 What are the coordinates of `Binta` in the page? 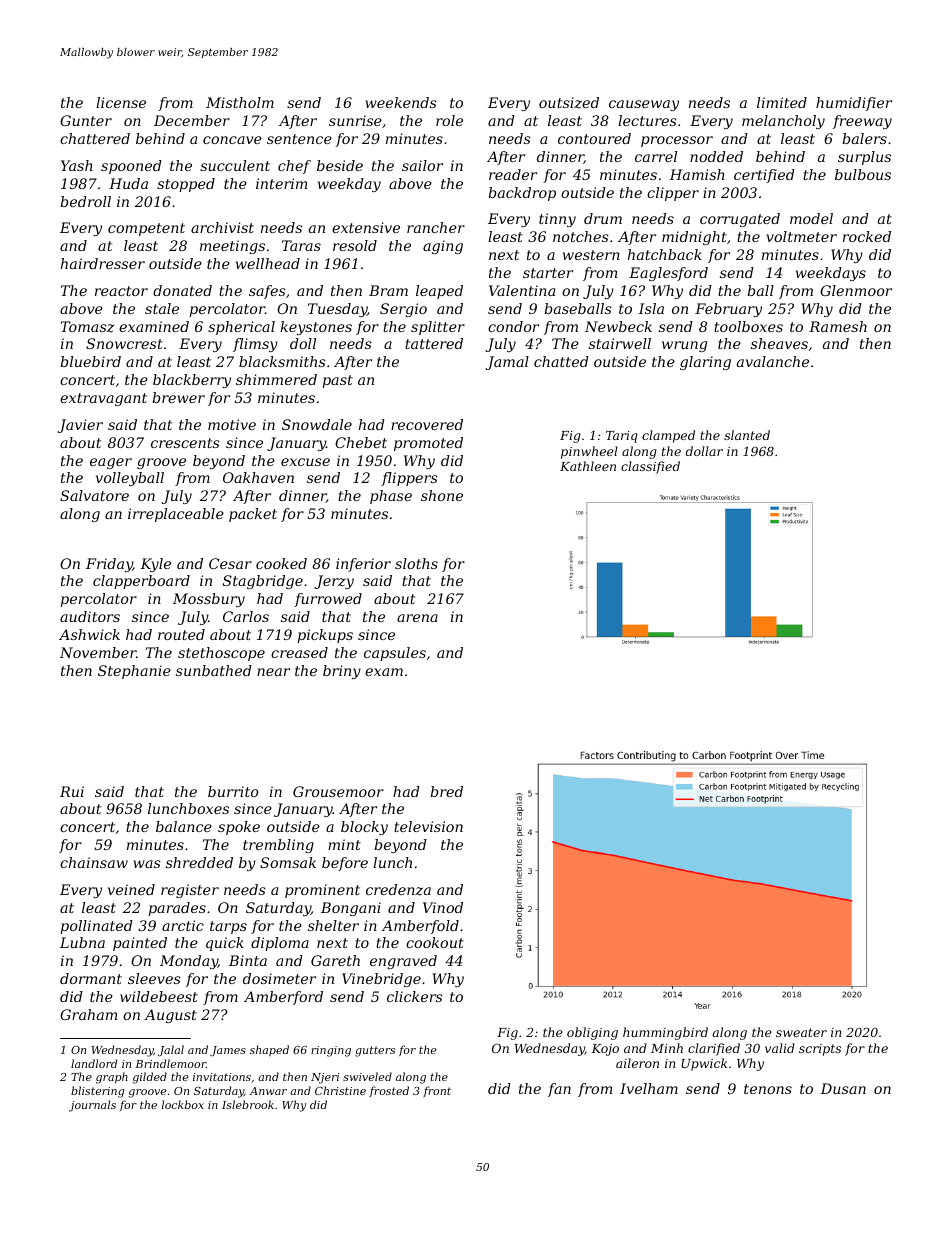 It's located at (248, 960).
